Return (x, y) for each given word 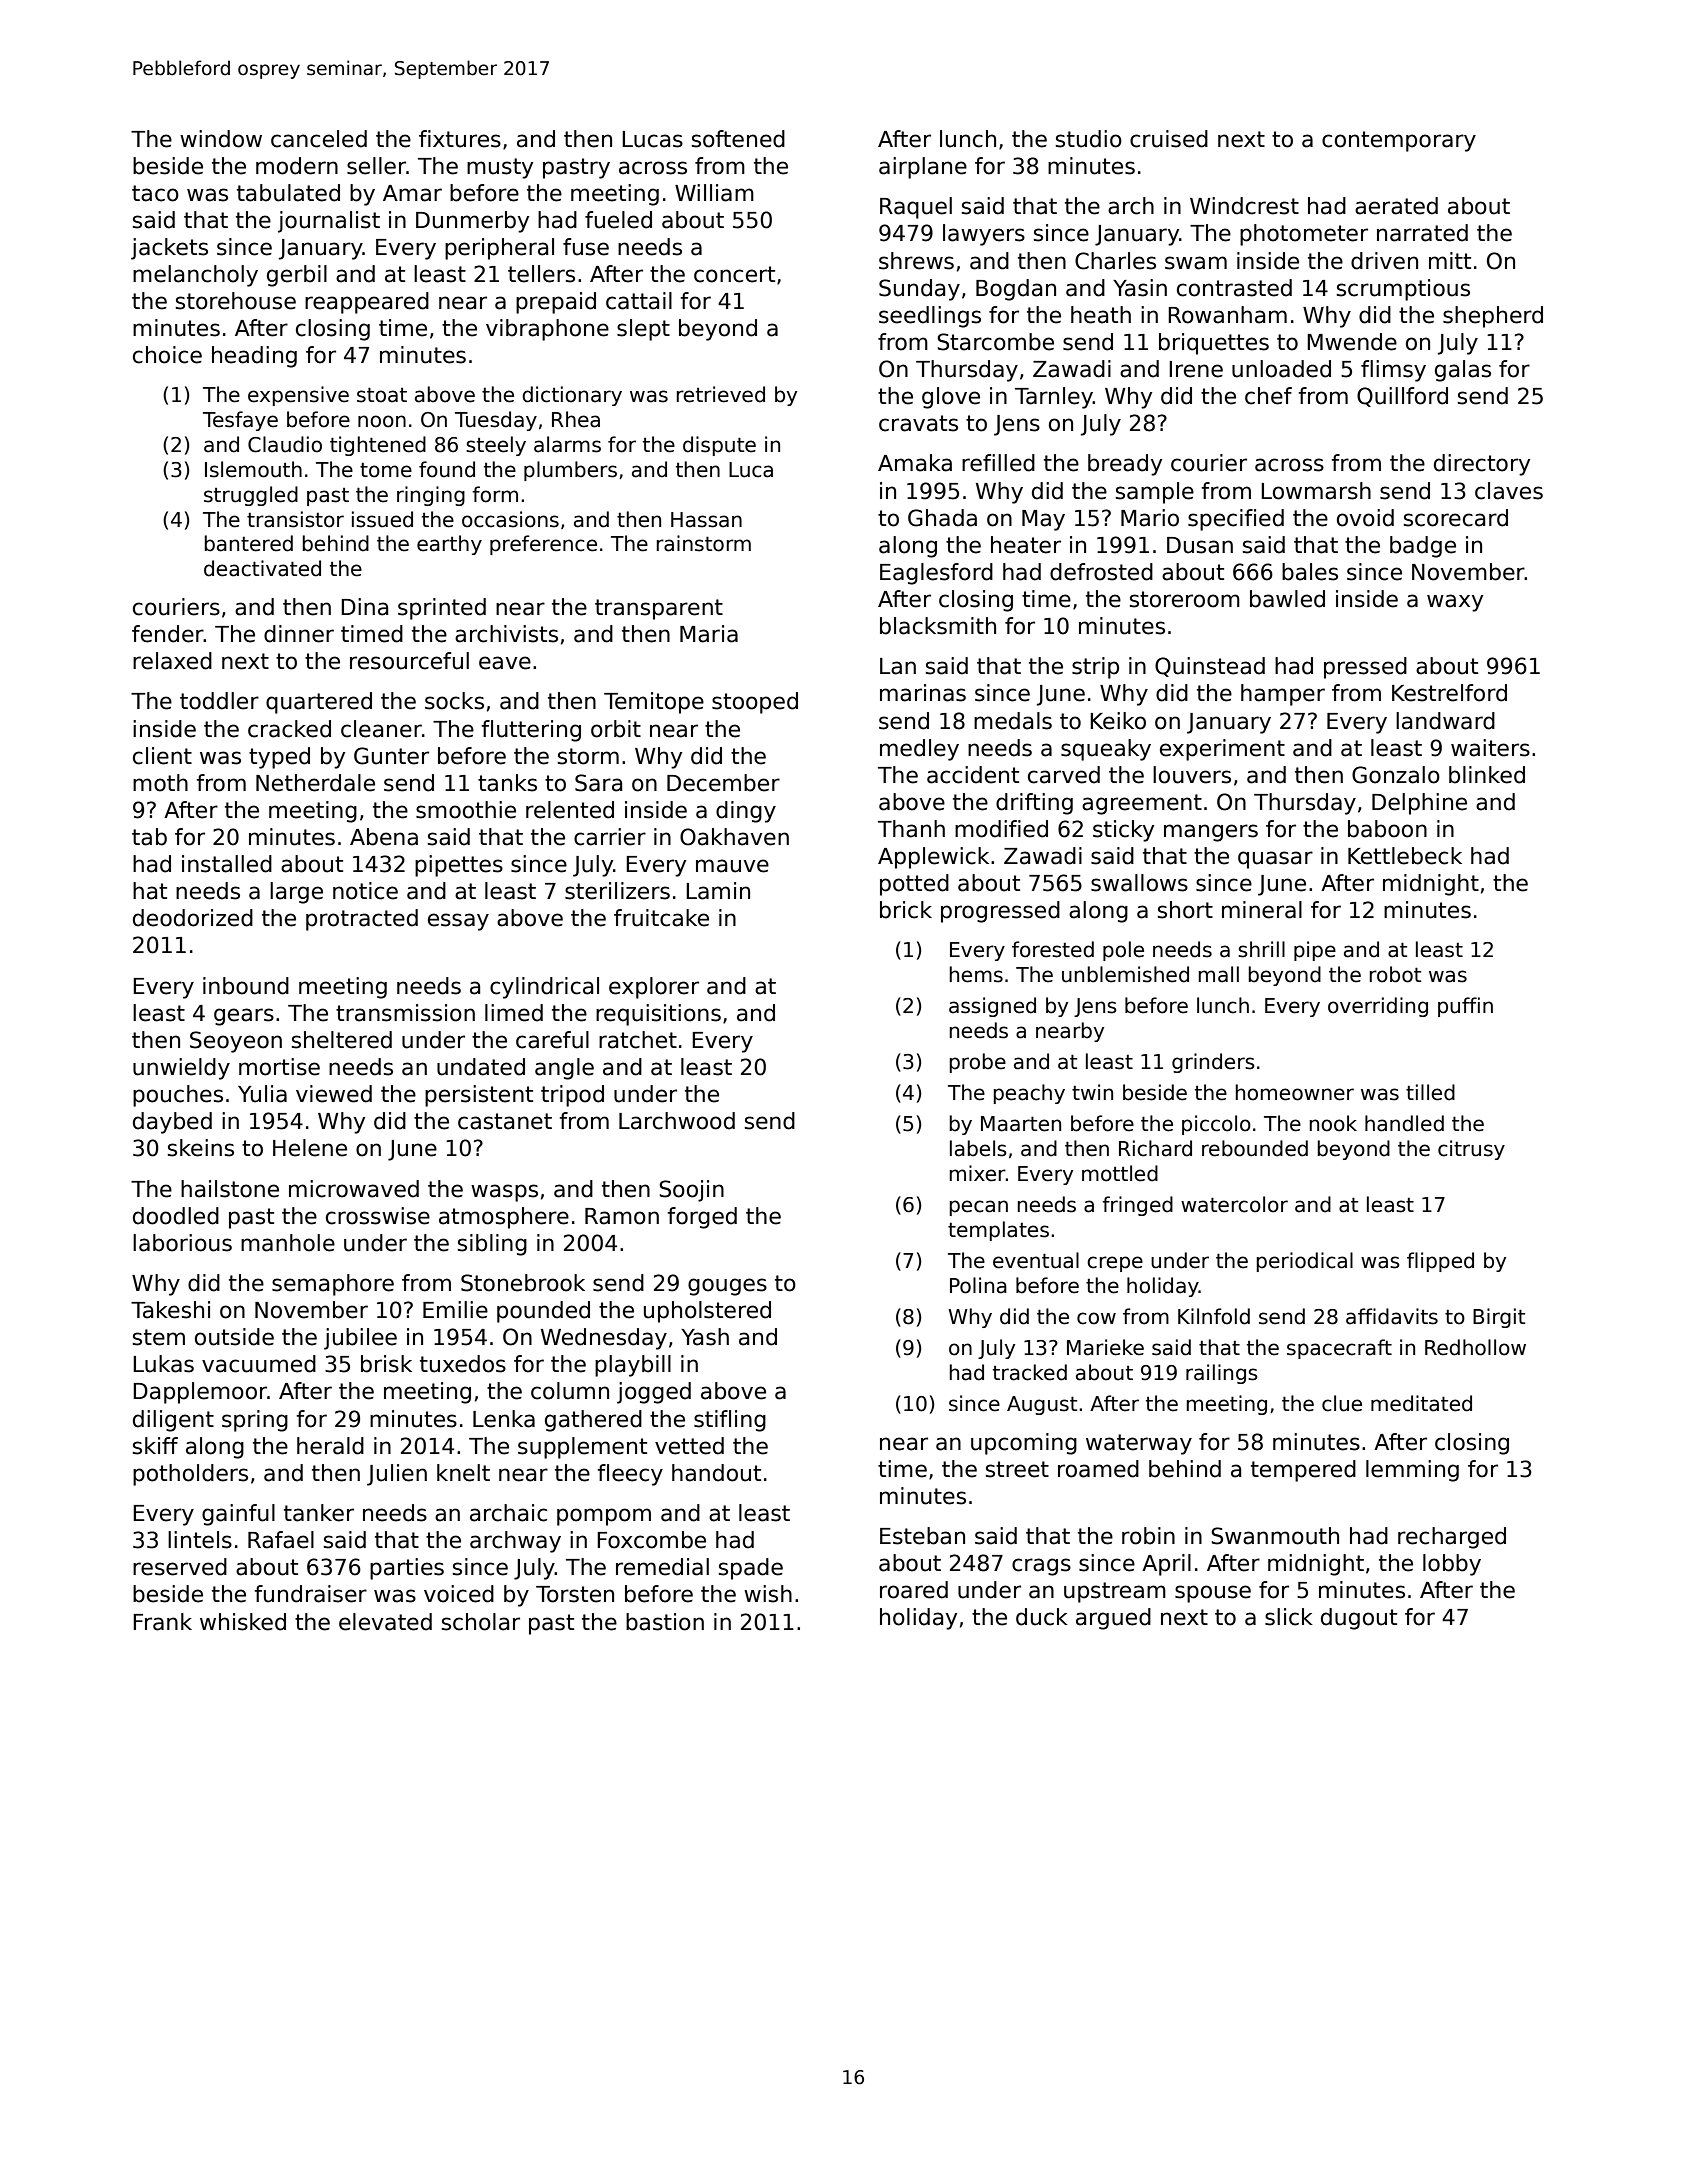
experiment (1222, 750)
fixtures (460, 139)
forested (1053, 949)
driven (1384, 261)
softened (738, 139)
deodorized (193, 918)
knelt (463, 1473)
